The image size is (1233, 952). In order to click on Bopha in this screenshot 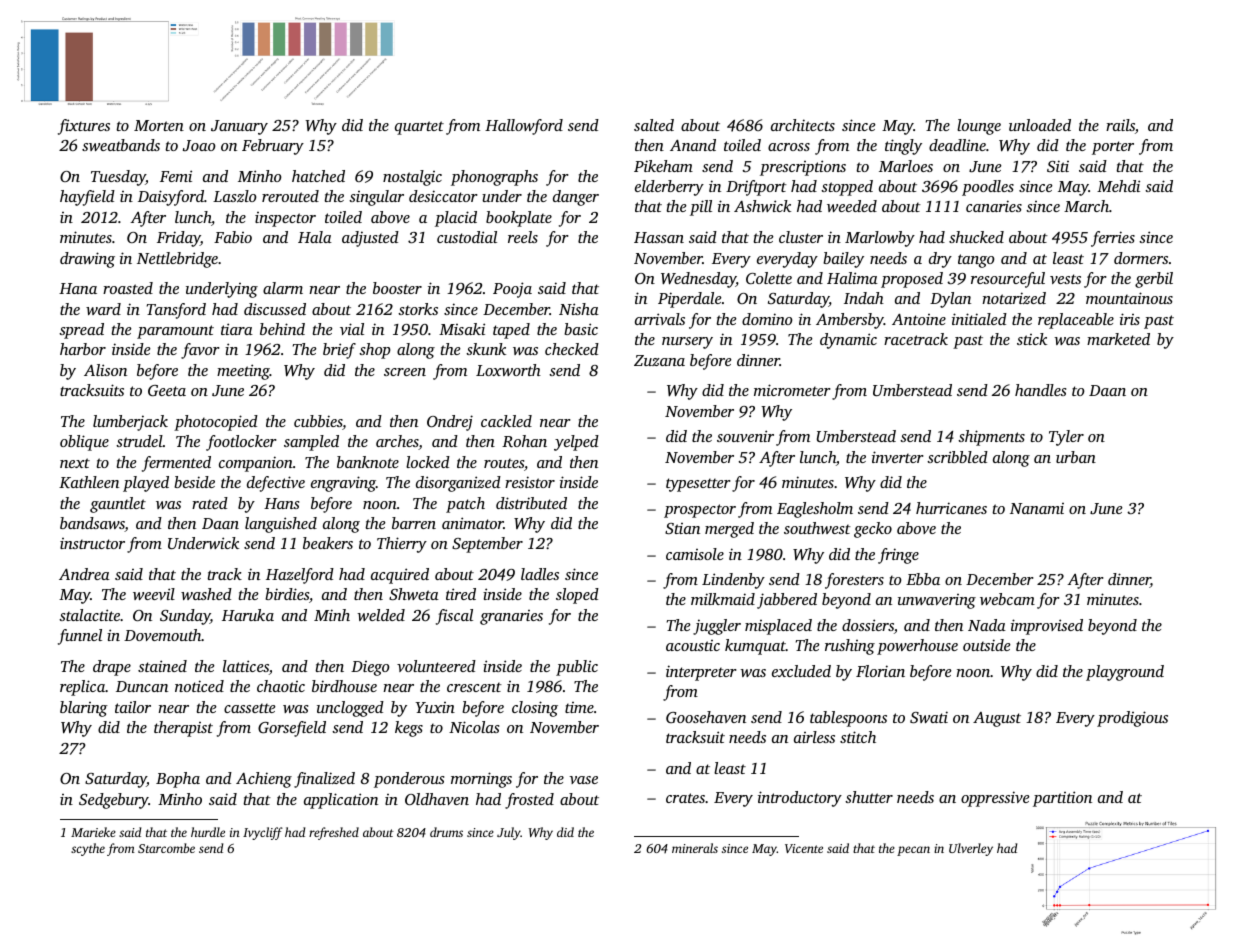, I will do `click(178, 780)`.
